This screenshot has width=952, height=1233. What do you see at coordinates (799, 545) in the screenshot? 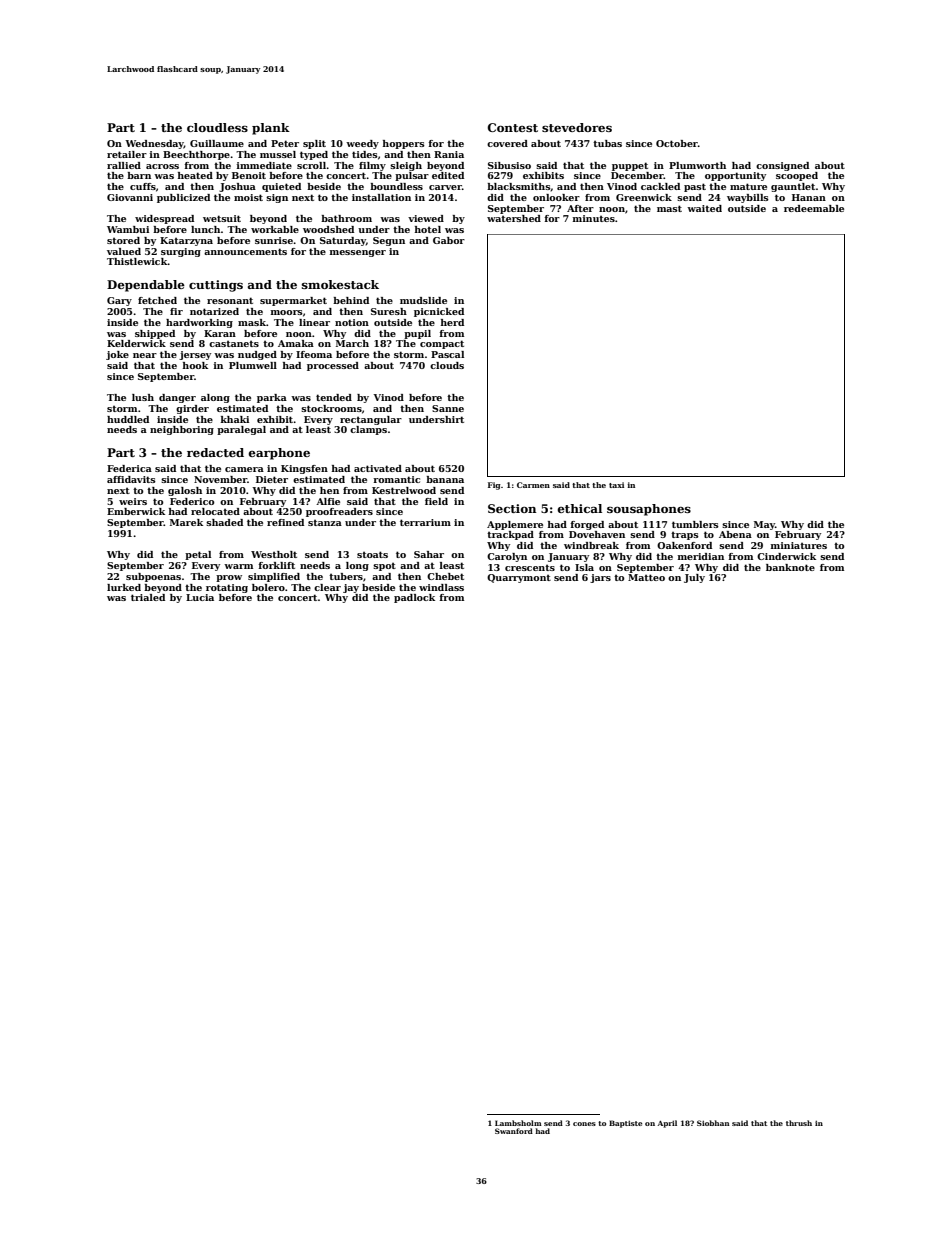
I see `miniatures` at bounding box center [799, 545].
